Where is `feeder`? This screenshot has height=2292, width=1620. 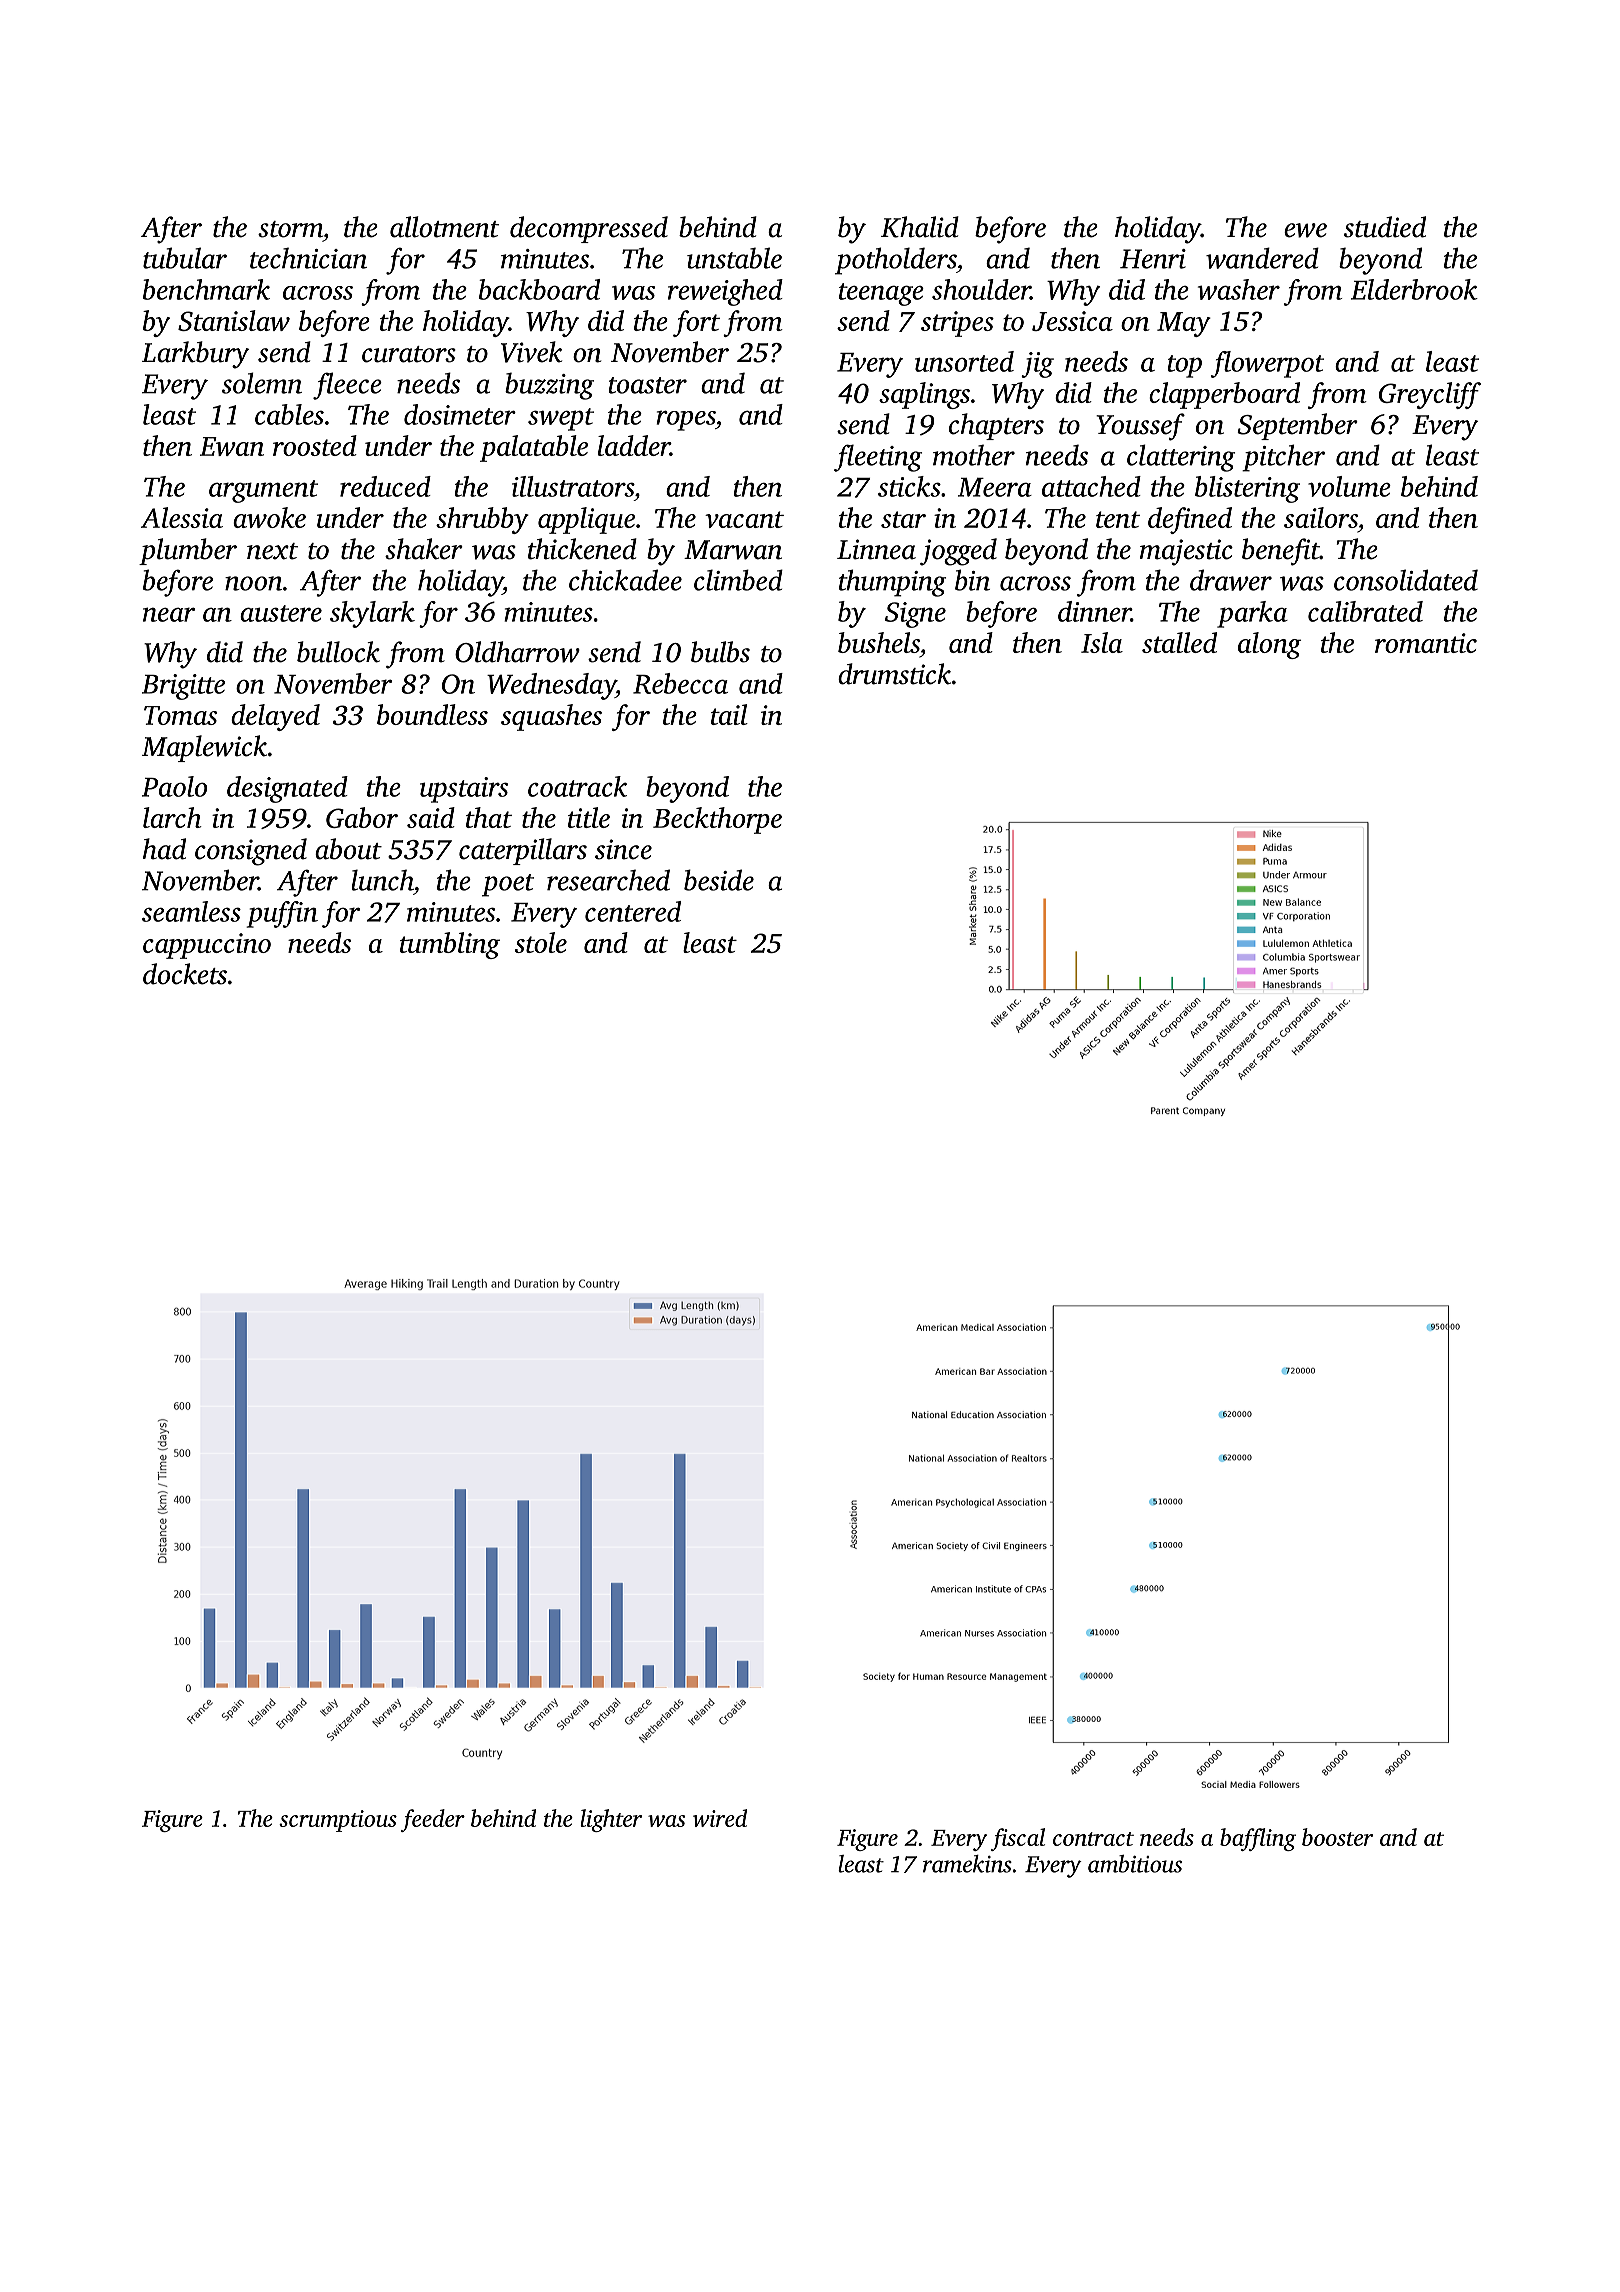 feeder is located at coordinates (433, 1820).
